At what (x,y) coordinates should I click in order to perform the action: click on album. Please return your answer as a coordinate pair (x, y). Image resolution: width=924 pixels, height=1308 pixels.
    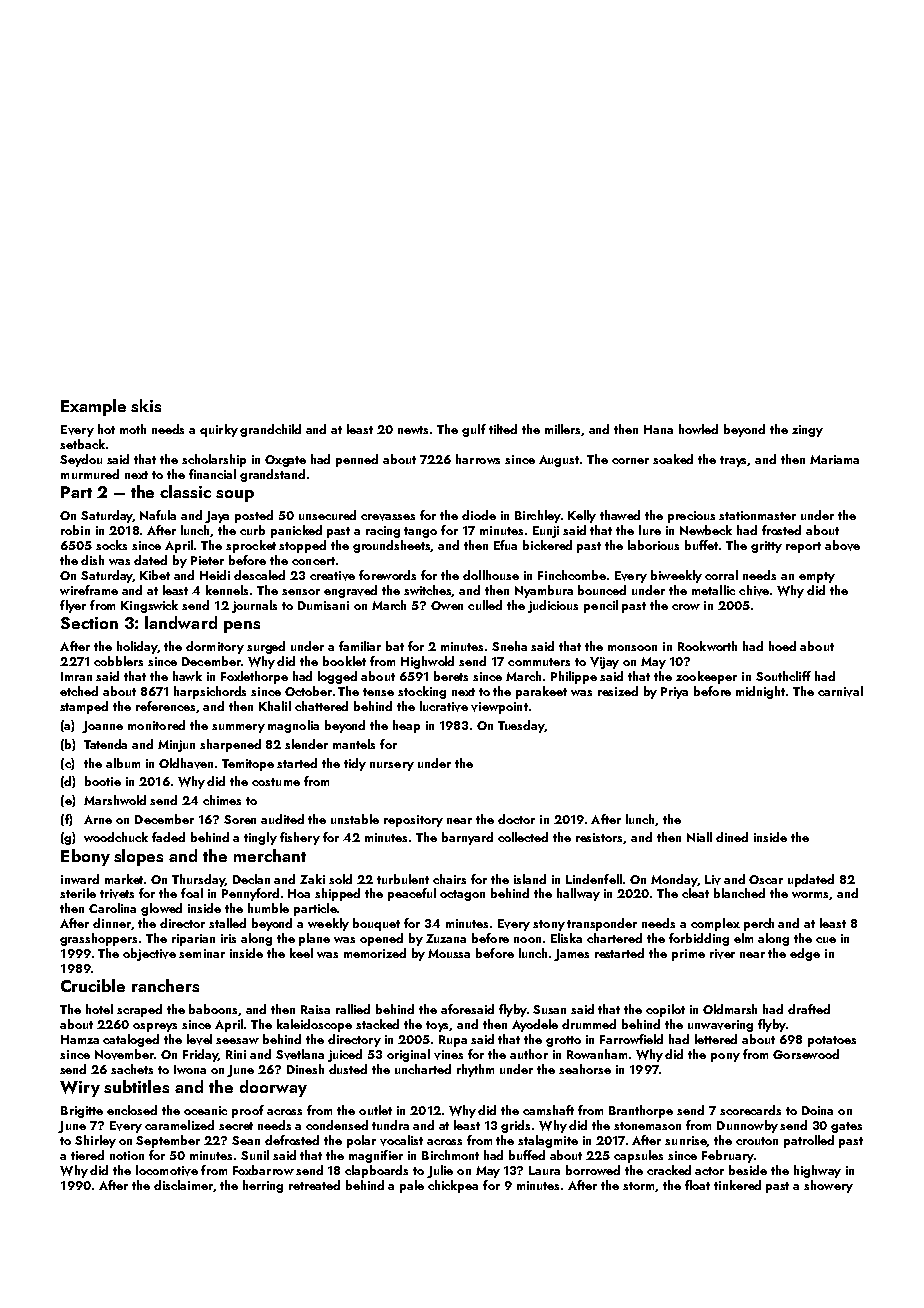
    Looking at the image, I should click on (123, 763).
